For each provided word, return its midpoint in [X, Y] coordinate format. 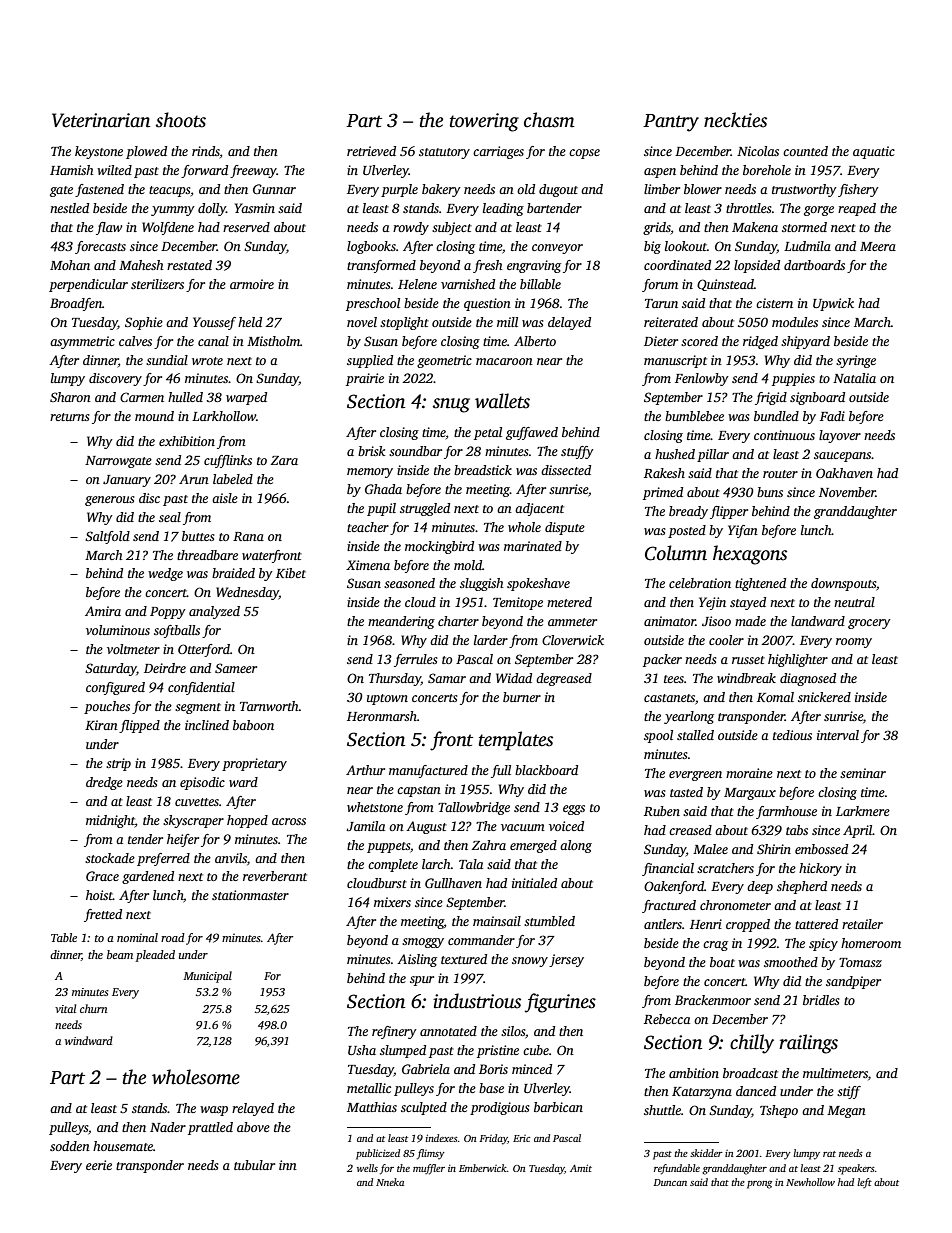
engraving [534, 266]
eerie [99, 1165]
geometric [444, 361]
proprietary [254, 764]
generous [110, 501]
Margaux [750, 794]
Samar [447, 678]
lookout [686, 246]
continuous [784, 435]
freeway [253, 171]
